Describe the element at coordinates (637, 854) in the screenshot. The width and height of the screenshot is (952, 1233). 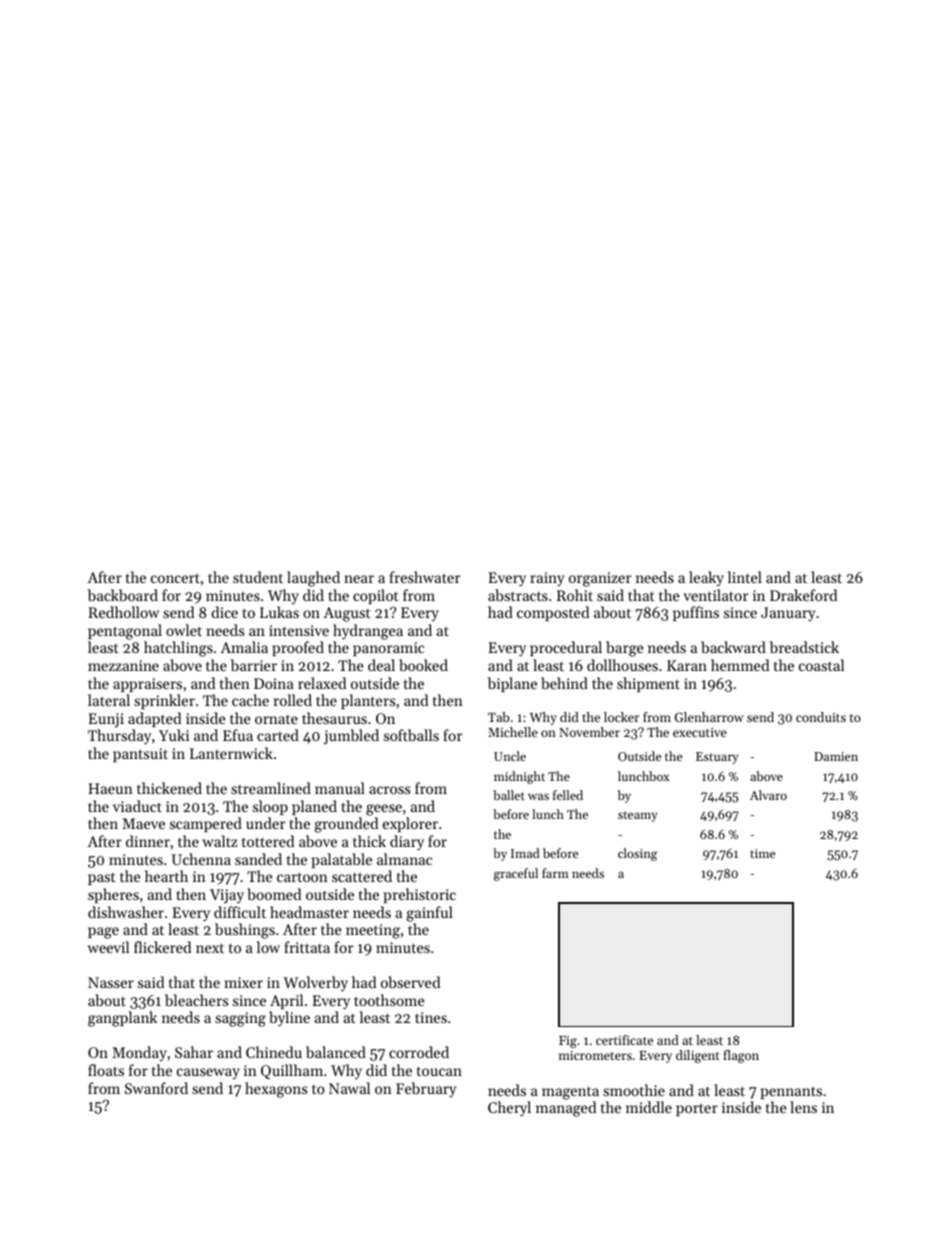
I see `closing` at that location.
